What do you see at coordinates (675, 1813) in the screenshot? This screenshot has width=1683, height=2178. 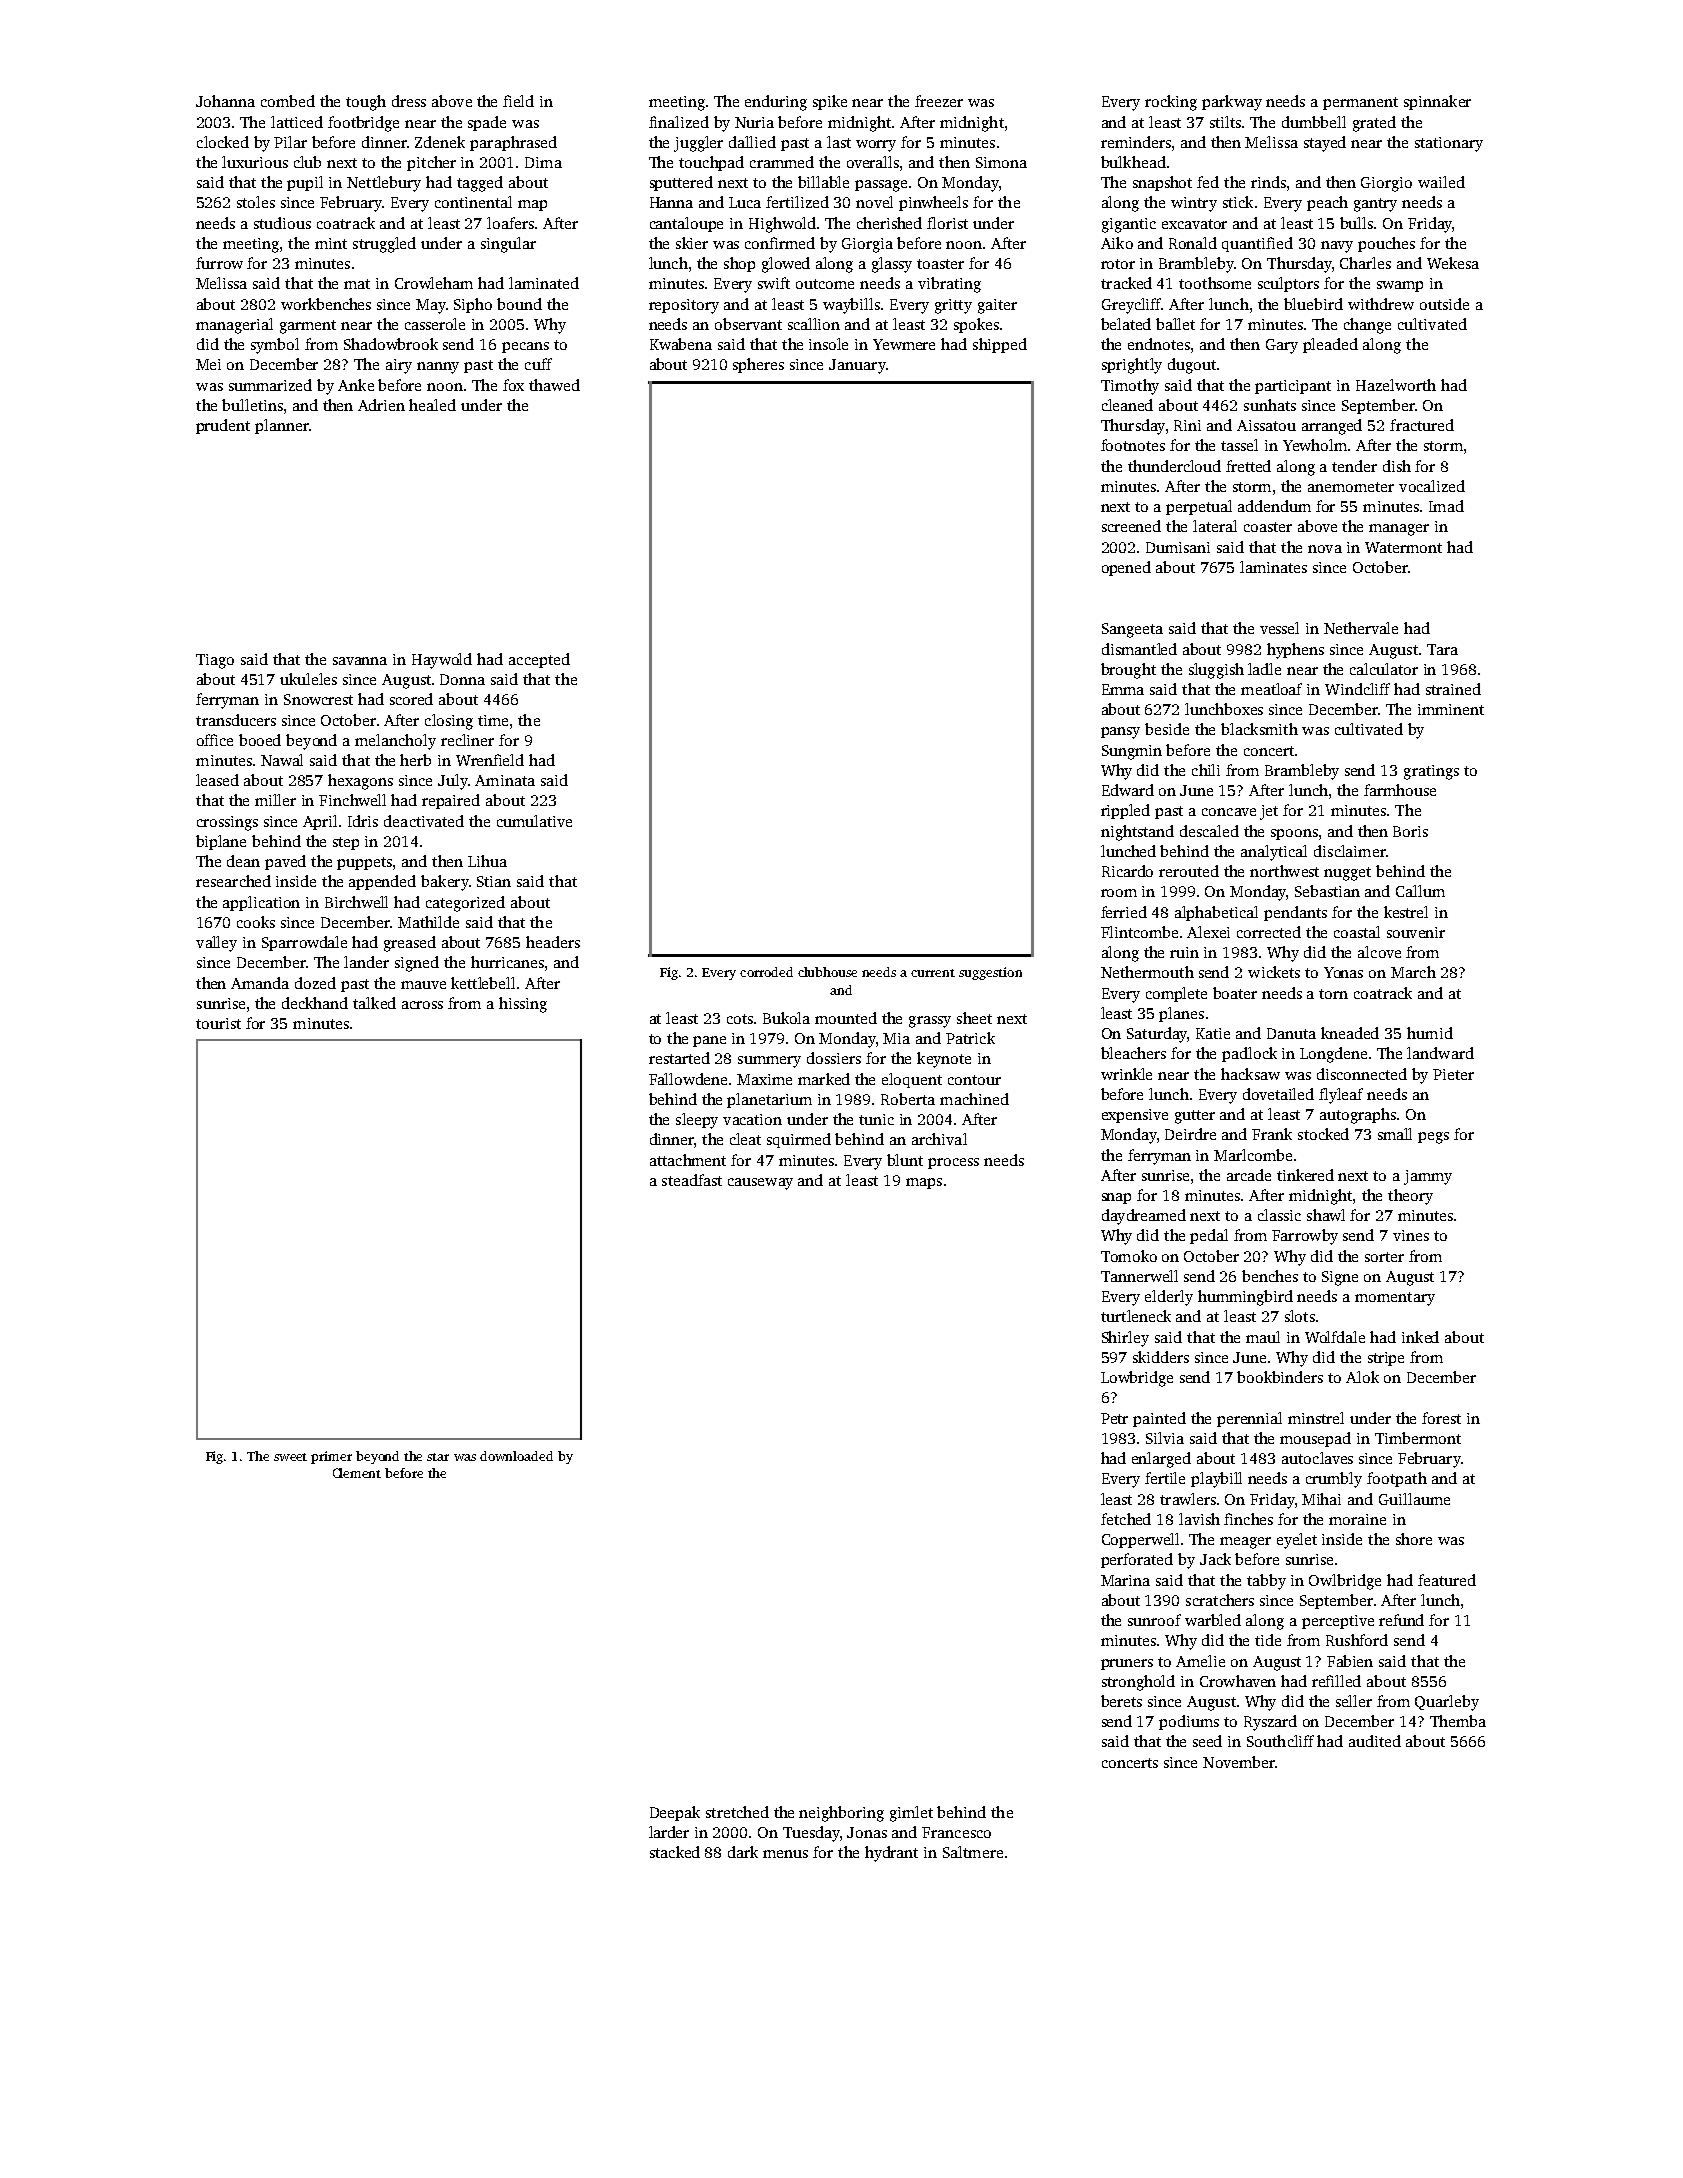 I see `Deepak` at bounding box center [675, 1813].
